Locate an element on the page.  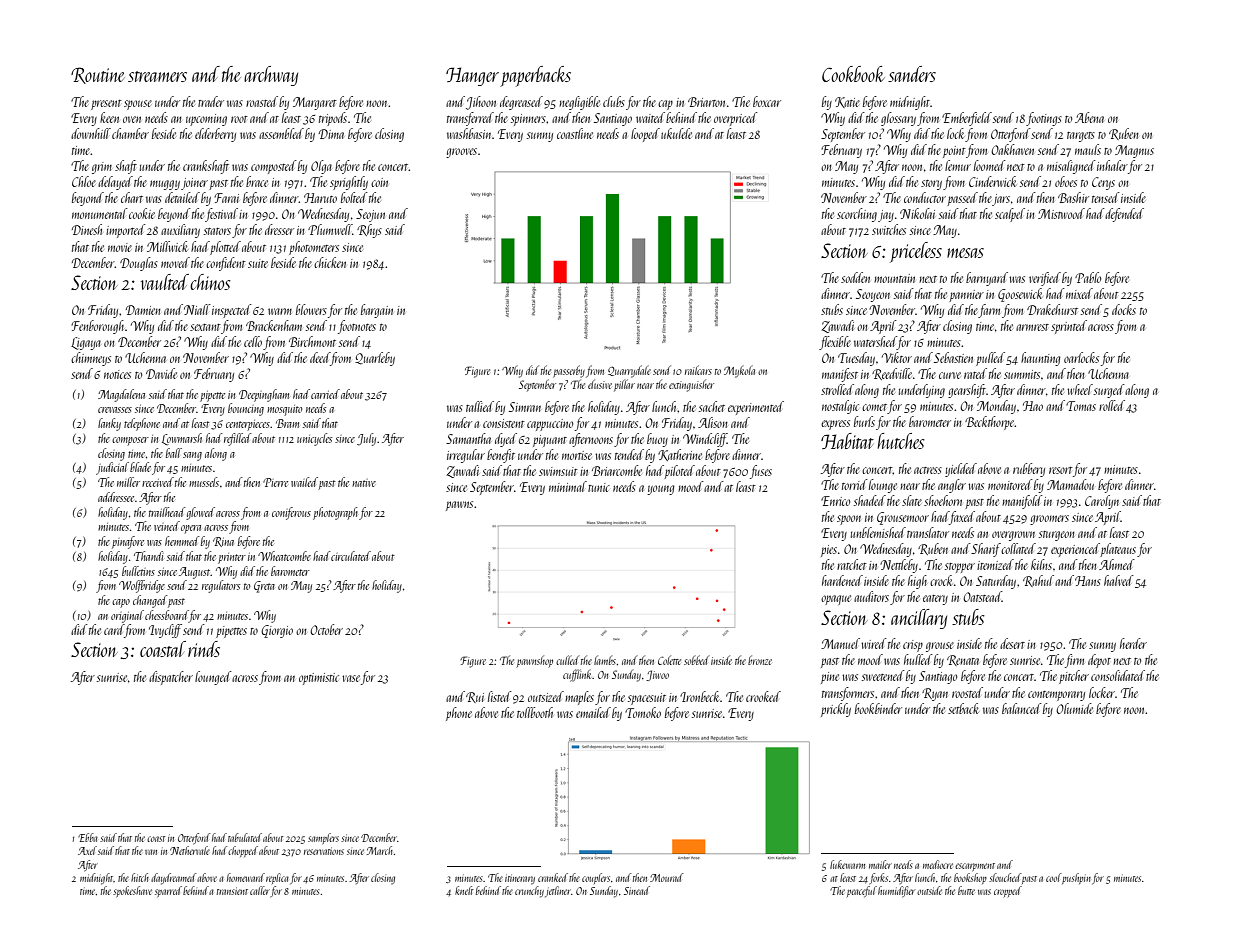
movie is located at coordinates (120, 247).
